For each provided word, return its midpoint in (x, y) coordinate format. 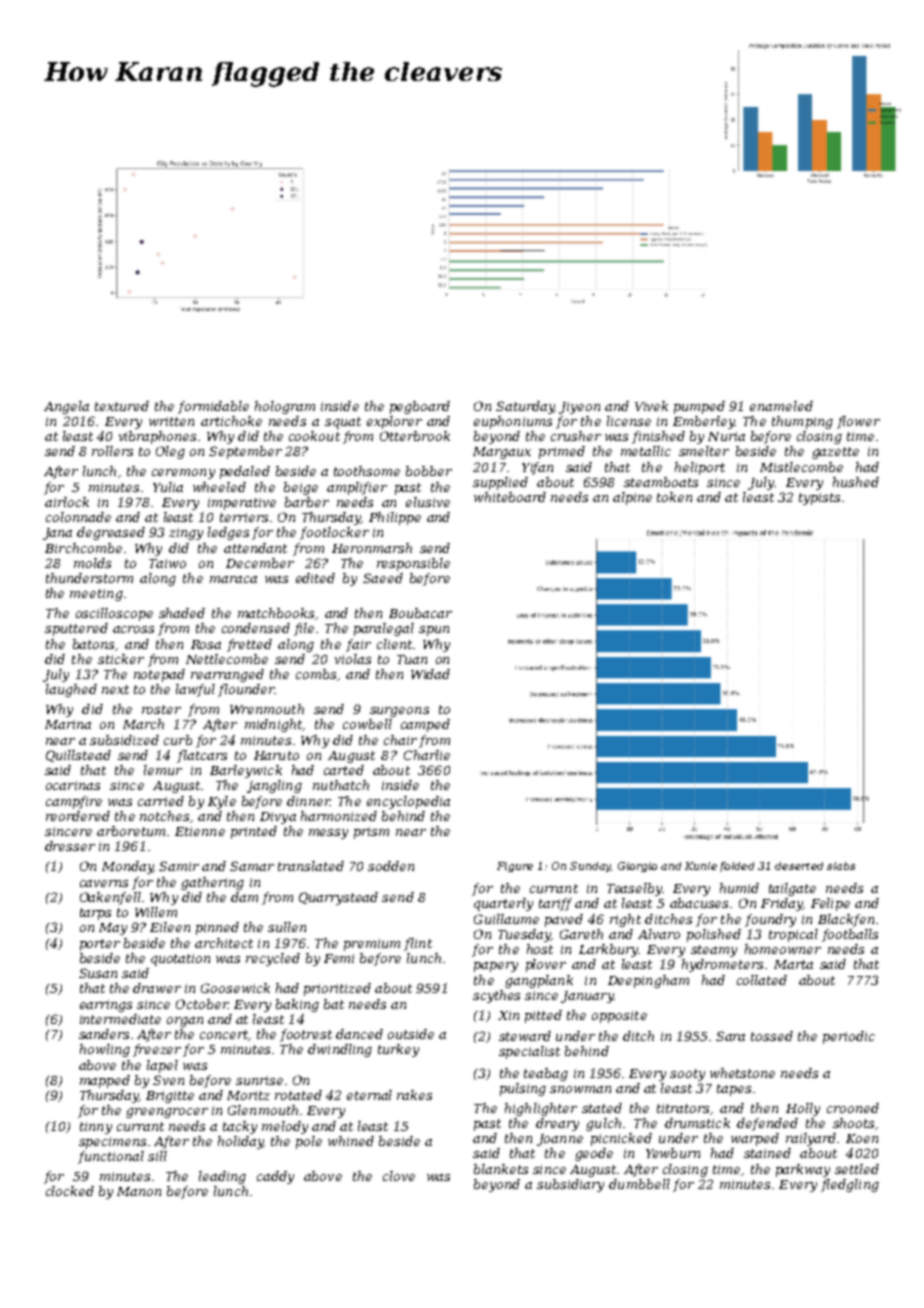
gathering (212, 883)
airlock (67, 502)
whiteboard (510, 497)
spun (434, 631)
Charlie (427, 755)
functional (111, 1157)
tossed (772, 1036)
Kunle (701, 866)
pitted (543, 1016)
